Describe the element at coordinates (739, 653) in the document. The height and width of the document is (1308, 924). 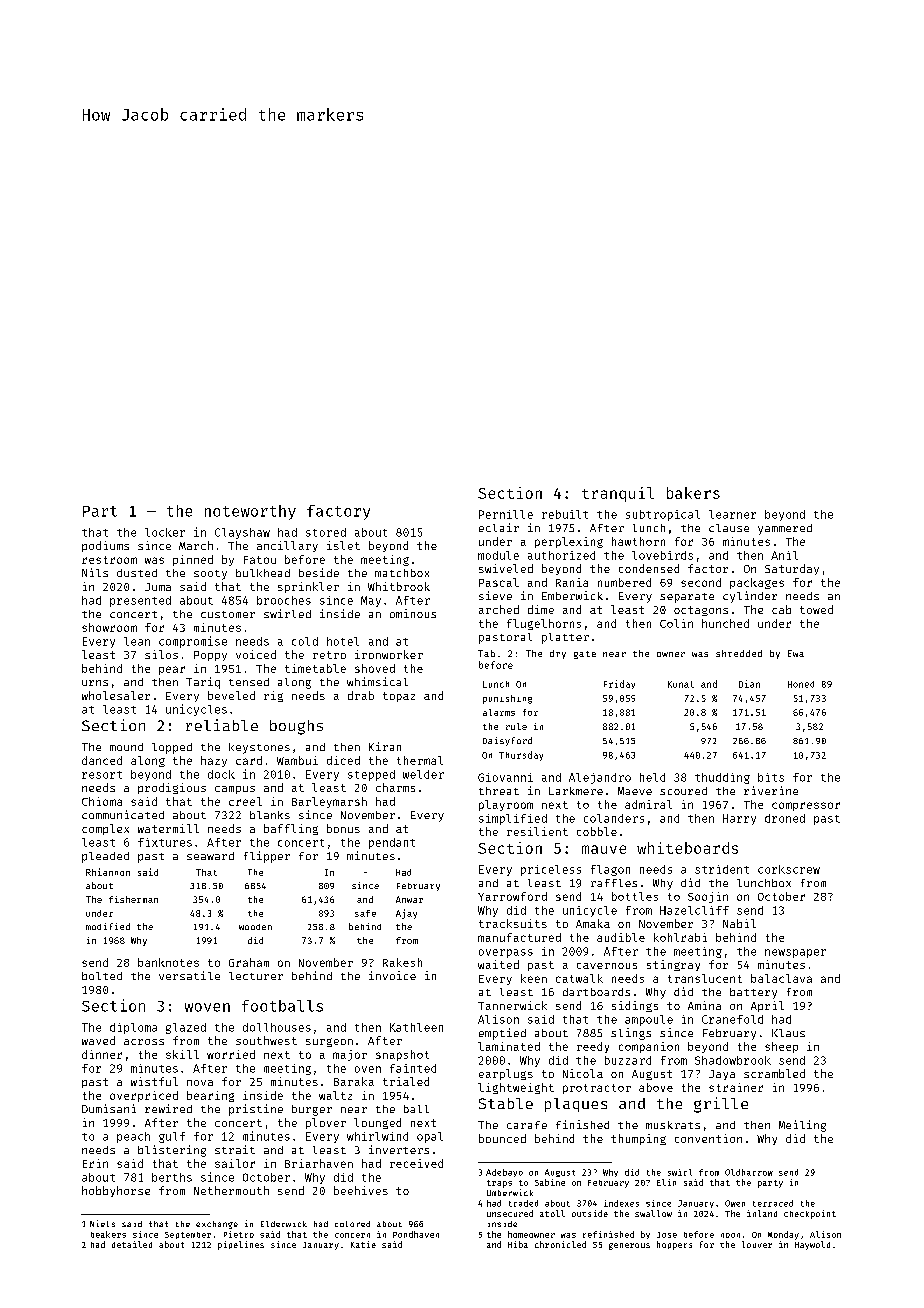
I see `shredded` at that location.
